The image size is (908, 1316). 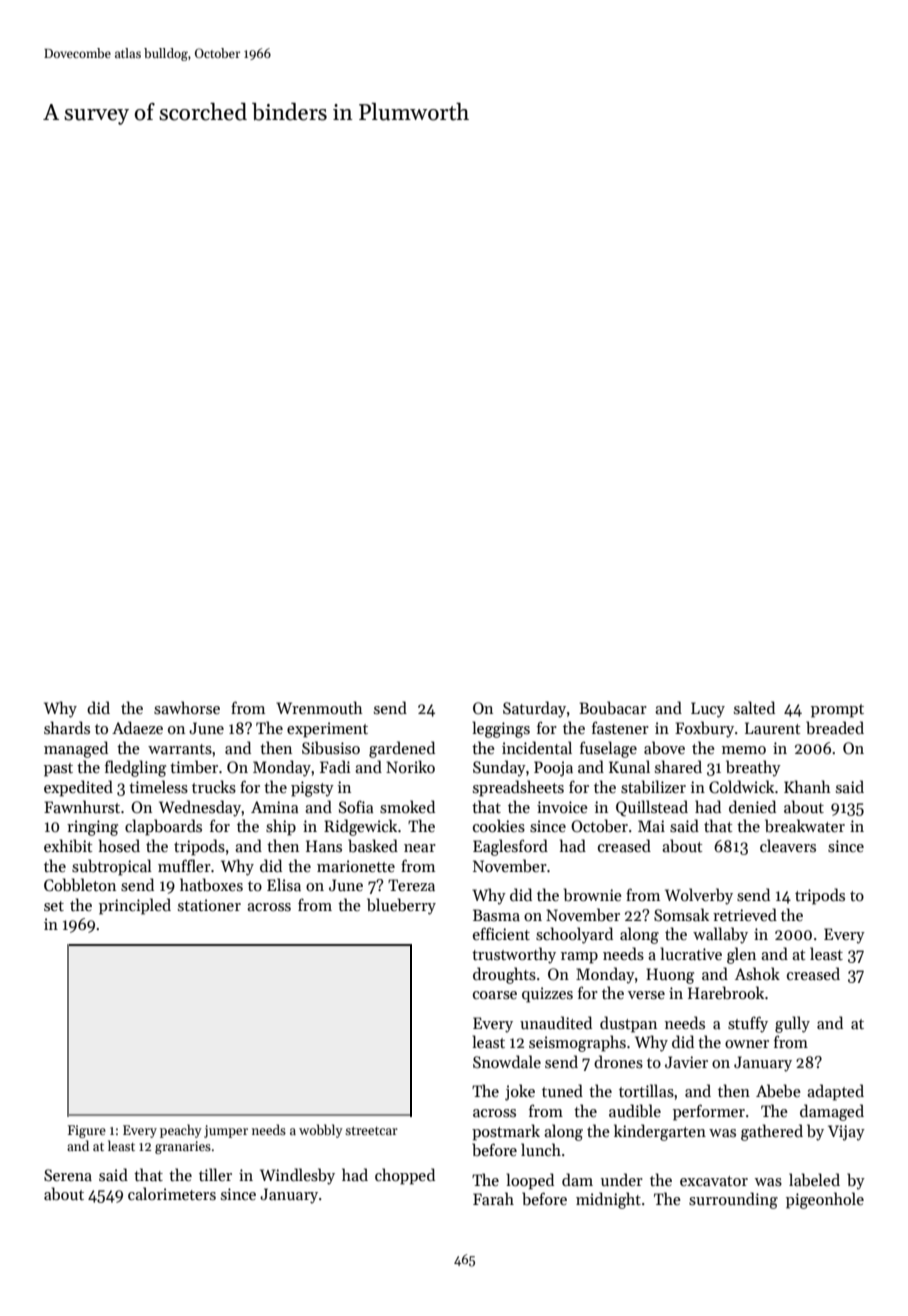 I want to click on Adaeze, so click(x=137, y=727).
